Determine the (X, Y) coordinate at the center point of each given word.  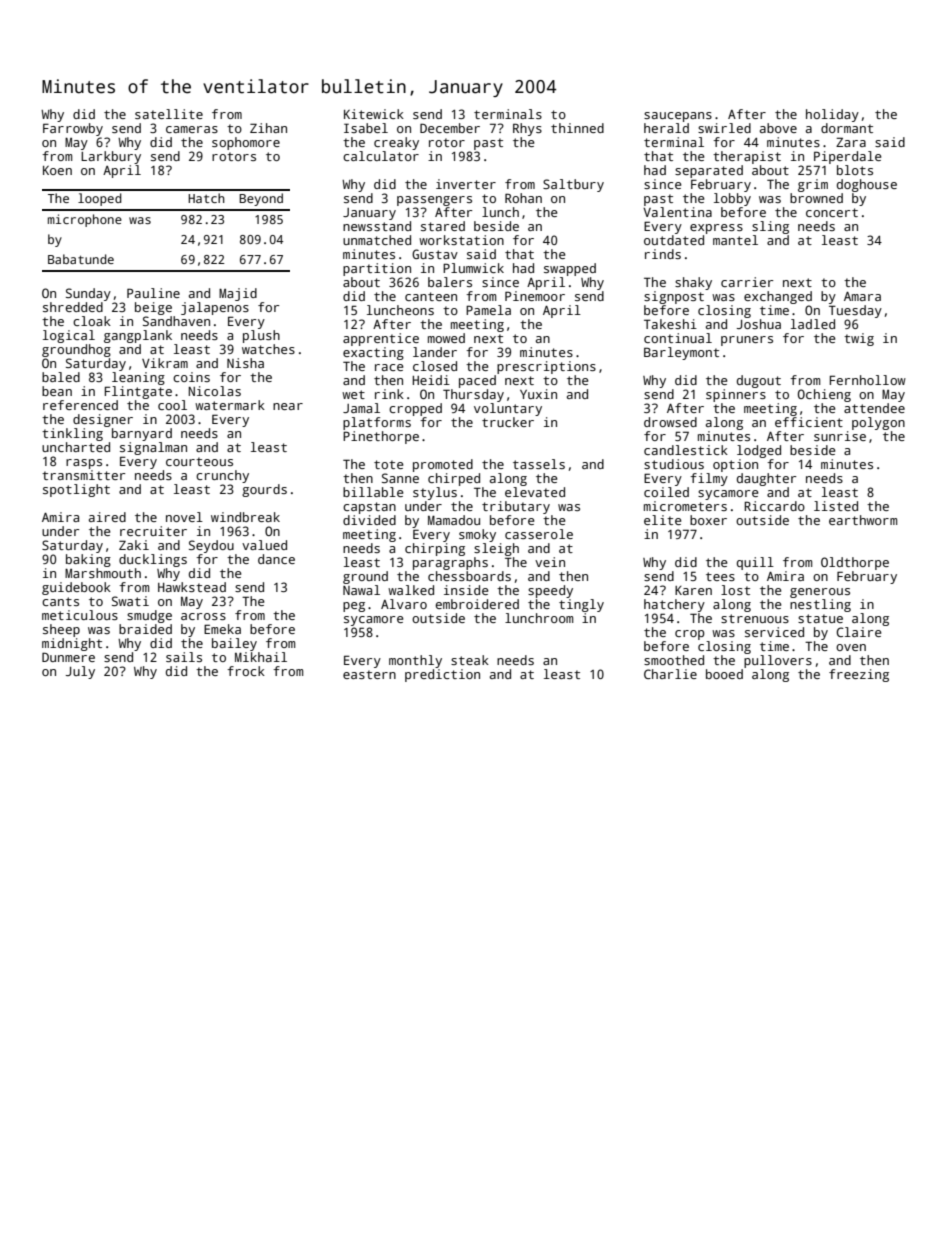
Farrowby (73, 129)
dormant (847, 128)
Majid (238, 294)
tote (389, 464)
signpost (674, 297)
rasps (84, 464)
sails (184, 657)
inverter (466, 184)
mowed (446, 338)
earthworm (863, 520)
